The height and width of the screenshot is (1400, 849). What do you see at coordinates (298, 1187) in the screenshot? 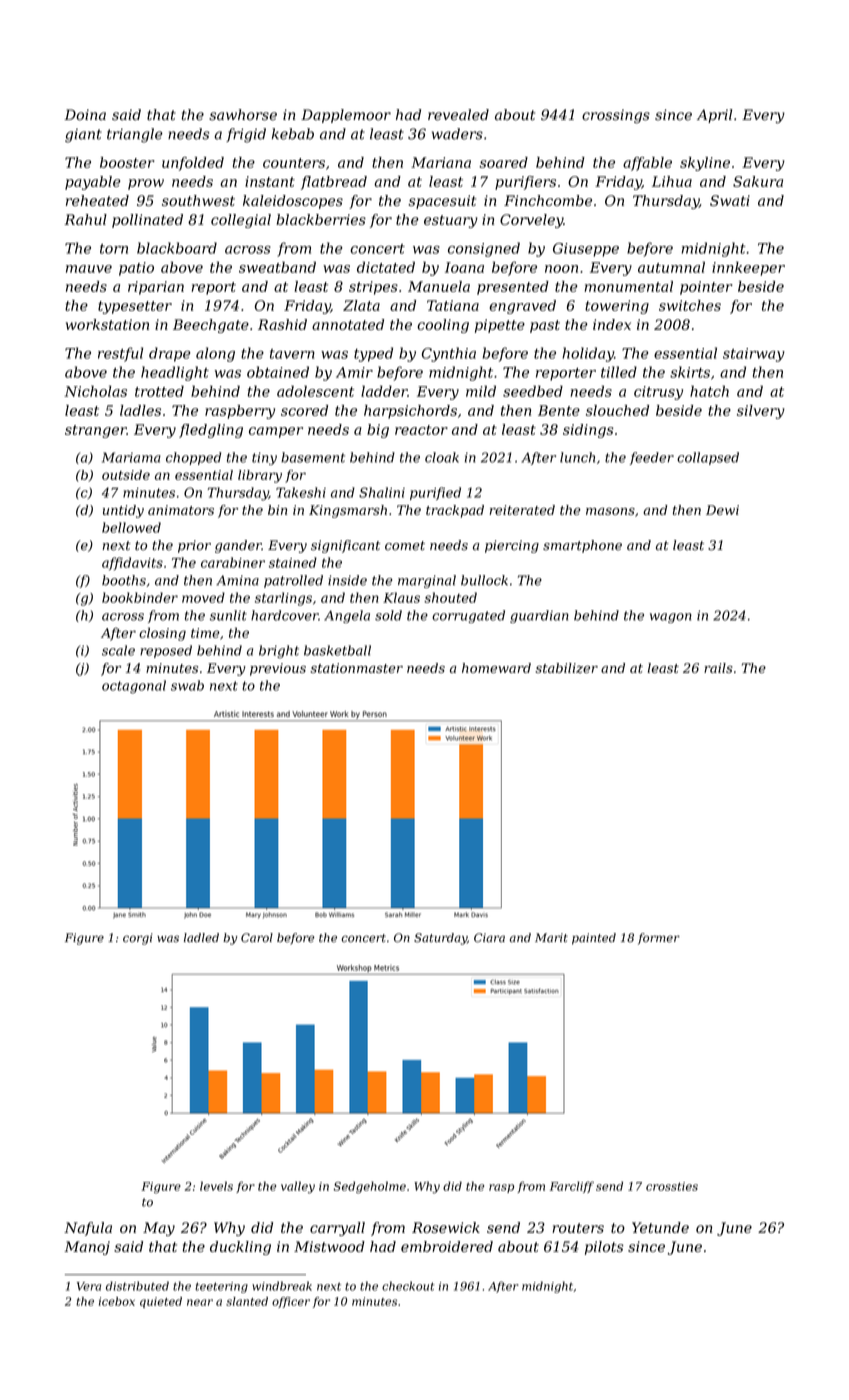
I see `valley` at bounding box center [298, 1187].
